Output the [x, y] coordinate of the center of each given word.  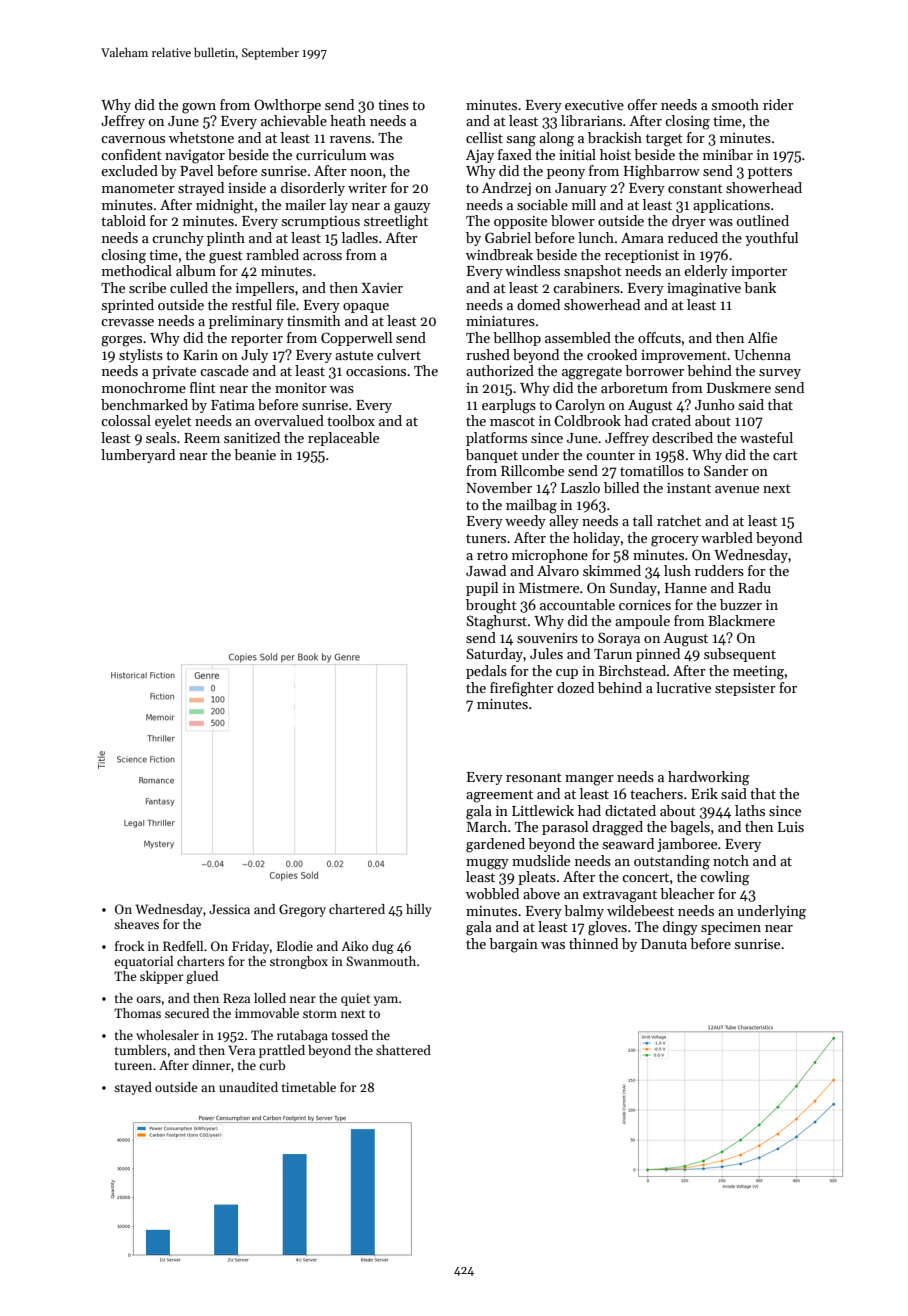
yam [386, 1001]
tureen [133, 1066]
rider [778, 104]
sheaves [136, 924]
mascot [512, 421]
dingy [680, 928]
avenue [737, 489]
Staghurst [496, 622]
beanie [255, 454]
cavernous [133, 139]
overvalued [289, 420]
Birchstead [632, 670]
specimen [731, 928]
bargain [513, 945]
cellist [484, 137]
